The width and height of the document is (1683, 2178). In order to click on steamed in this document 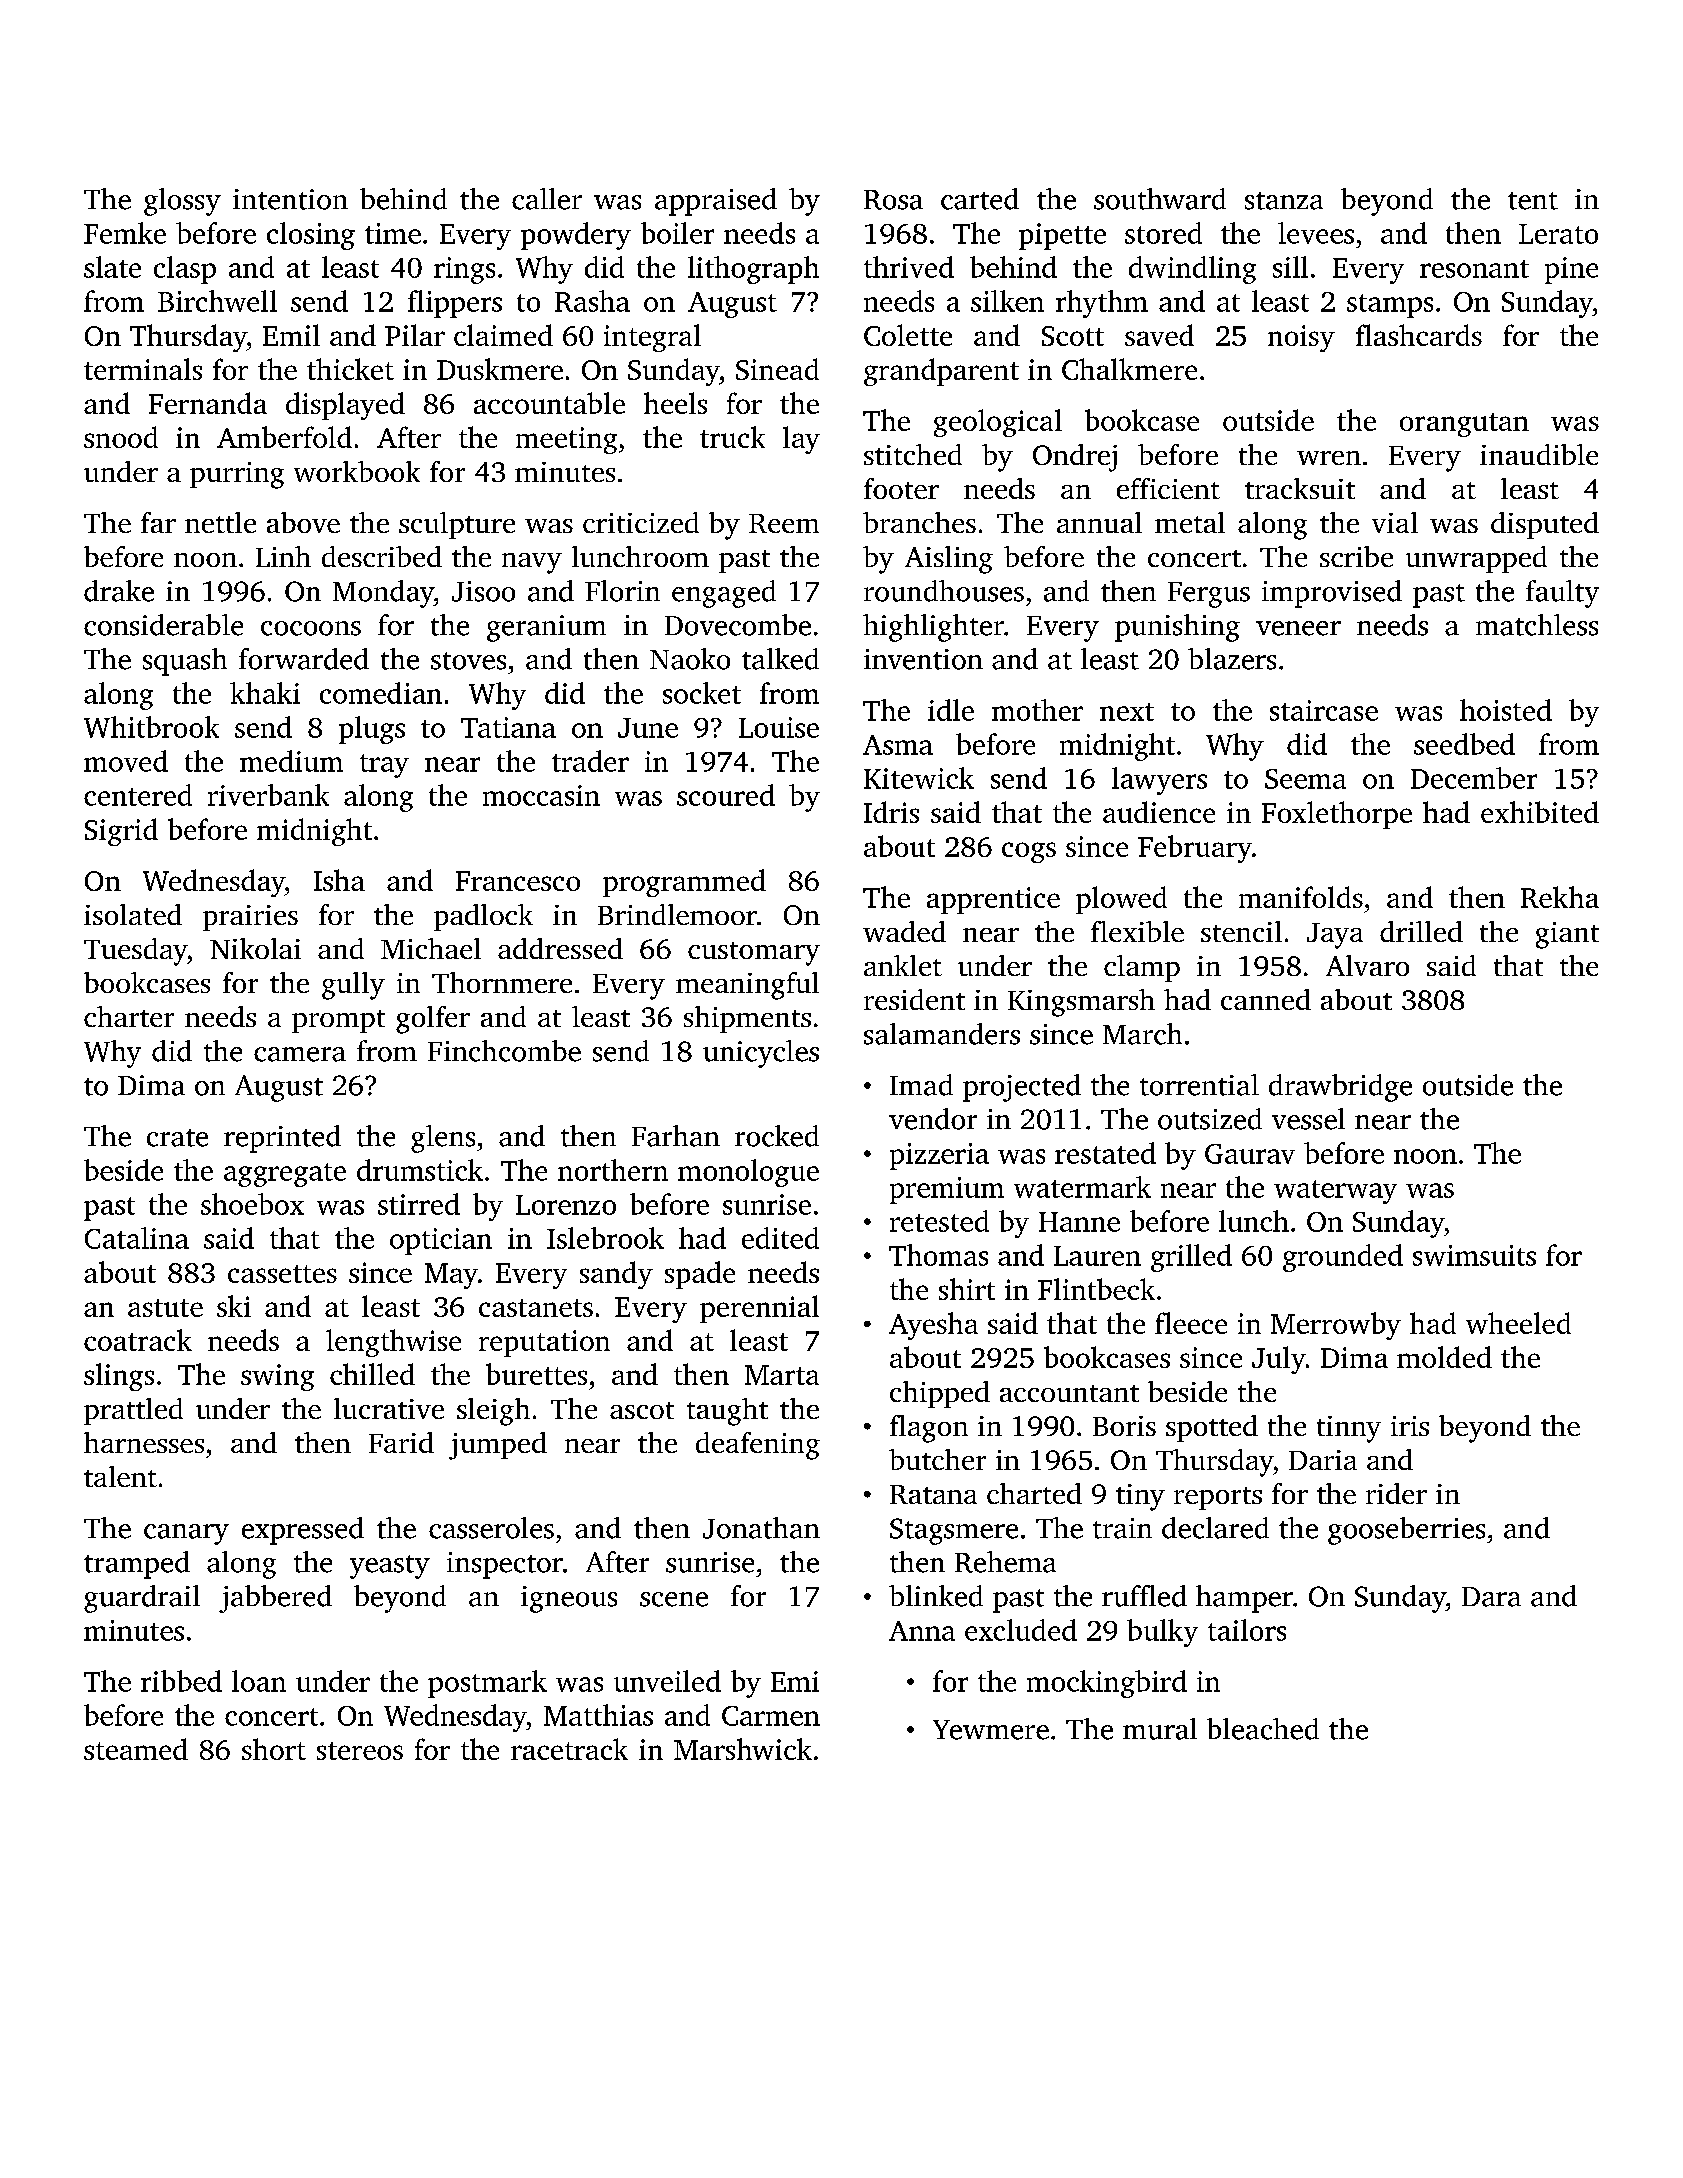, I will do `click(136, 1749)`.
